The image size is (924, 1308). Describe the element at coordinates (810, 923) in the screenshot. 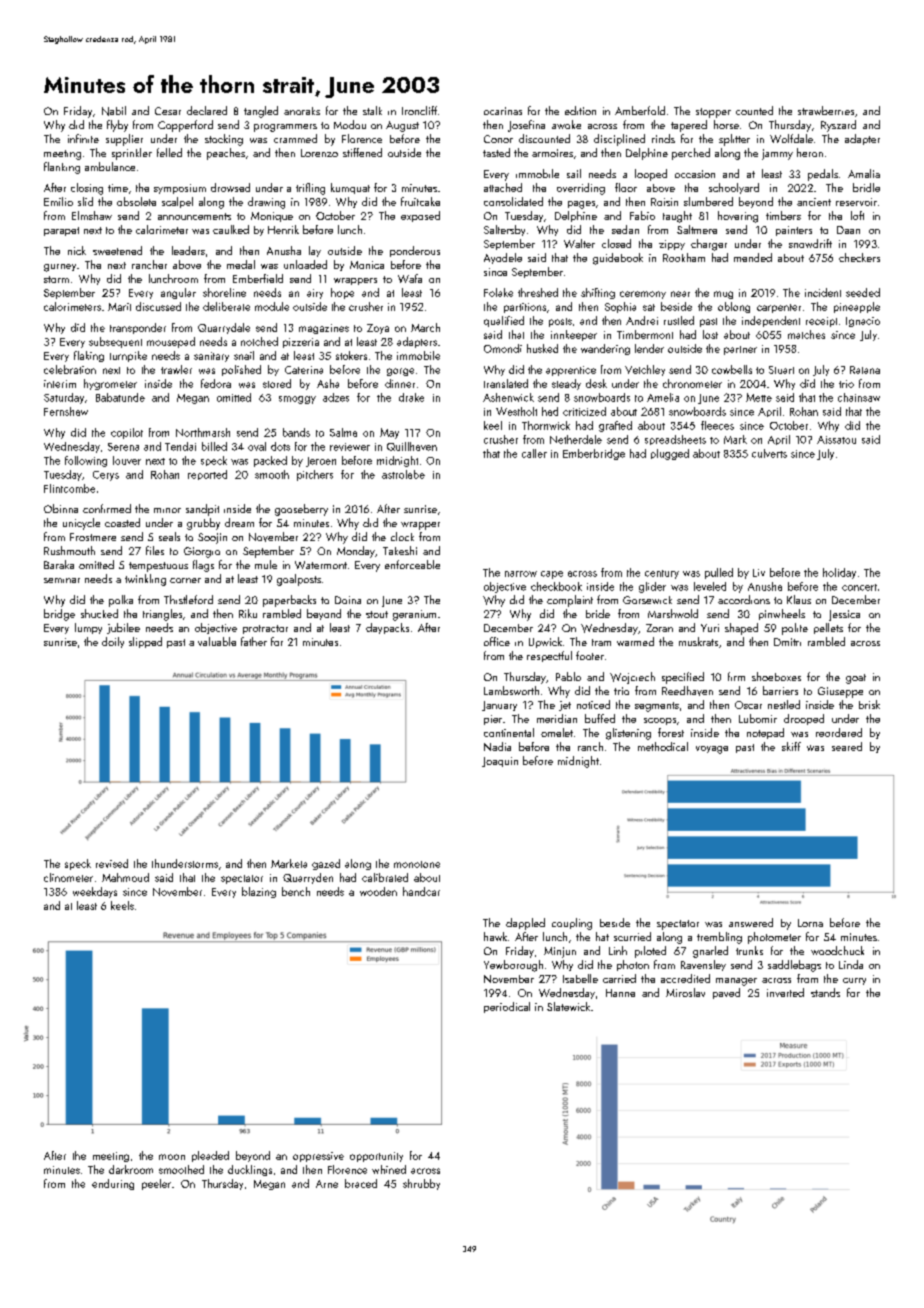

I see `Lorna` at that location.
